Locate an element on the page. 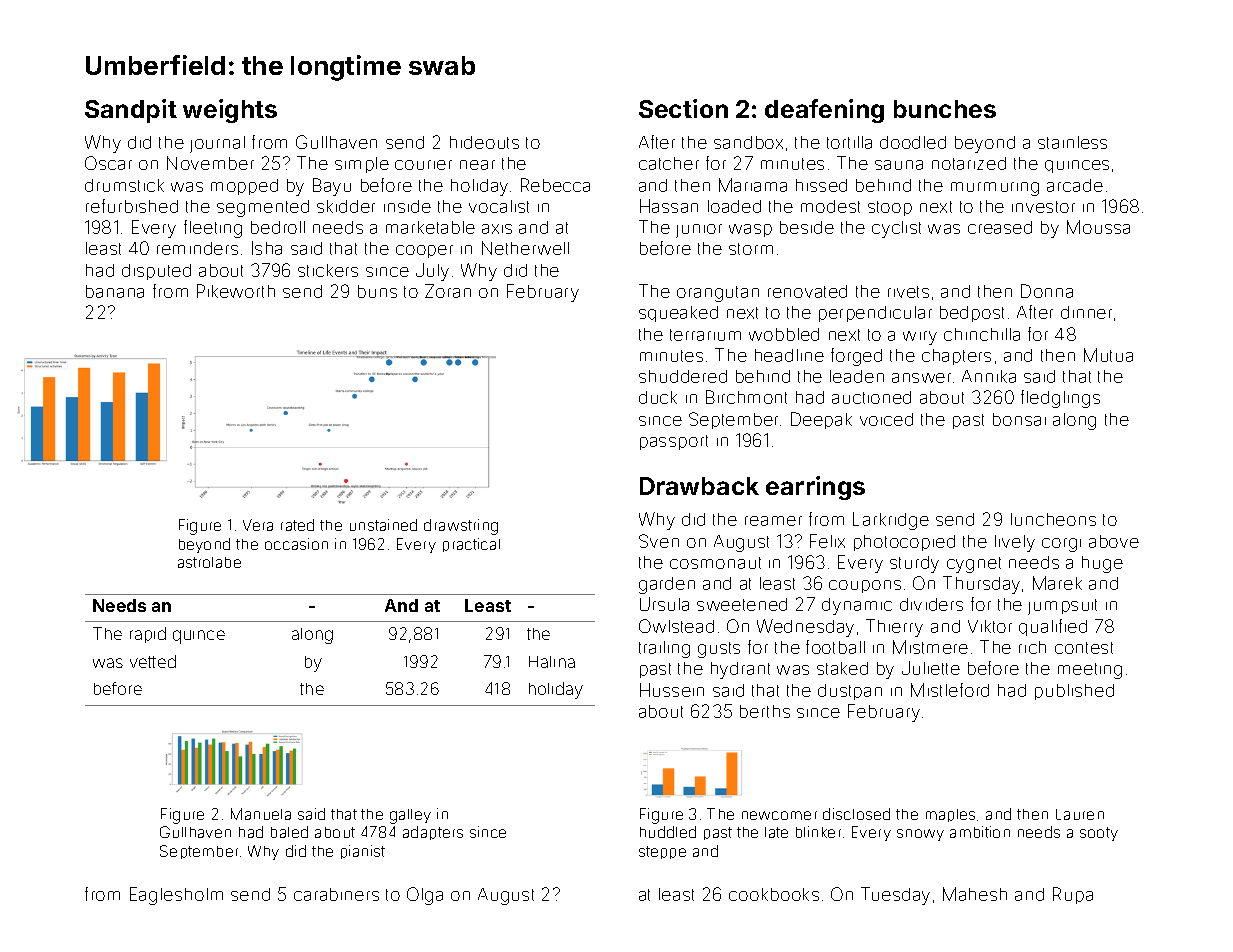 This document has height=952, width=1233. Vera is located at coordinates (258, 525).
